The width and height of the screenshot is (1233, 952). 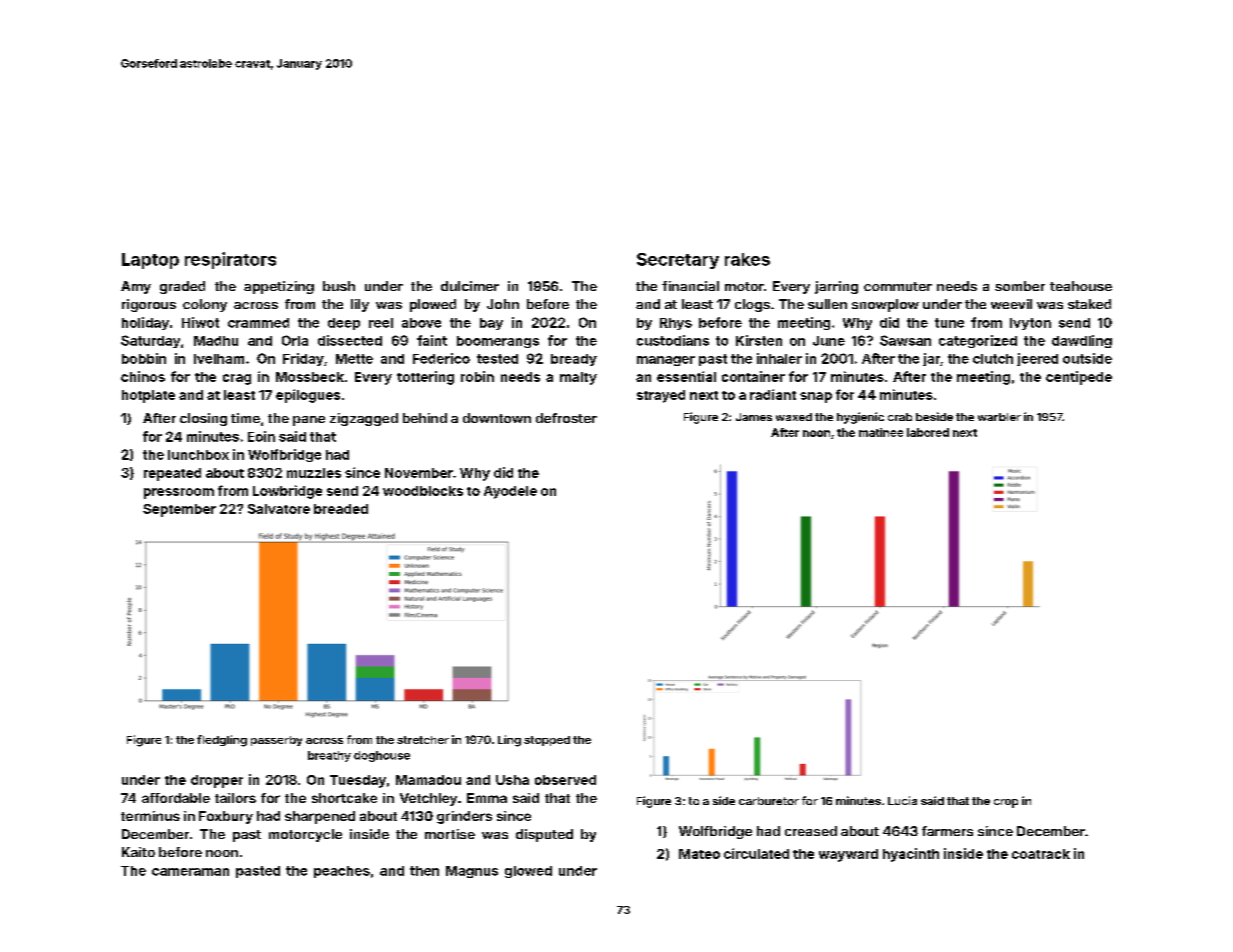 What do you see at coordinates (747, 259) in the screenshot?
I see `rakes` at bounding box center [747, 259].
